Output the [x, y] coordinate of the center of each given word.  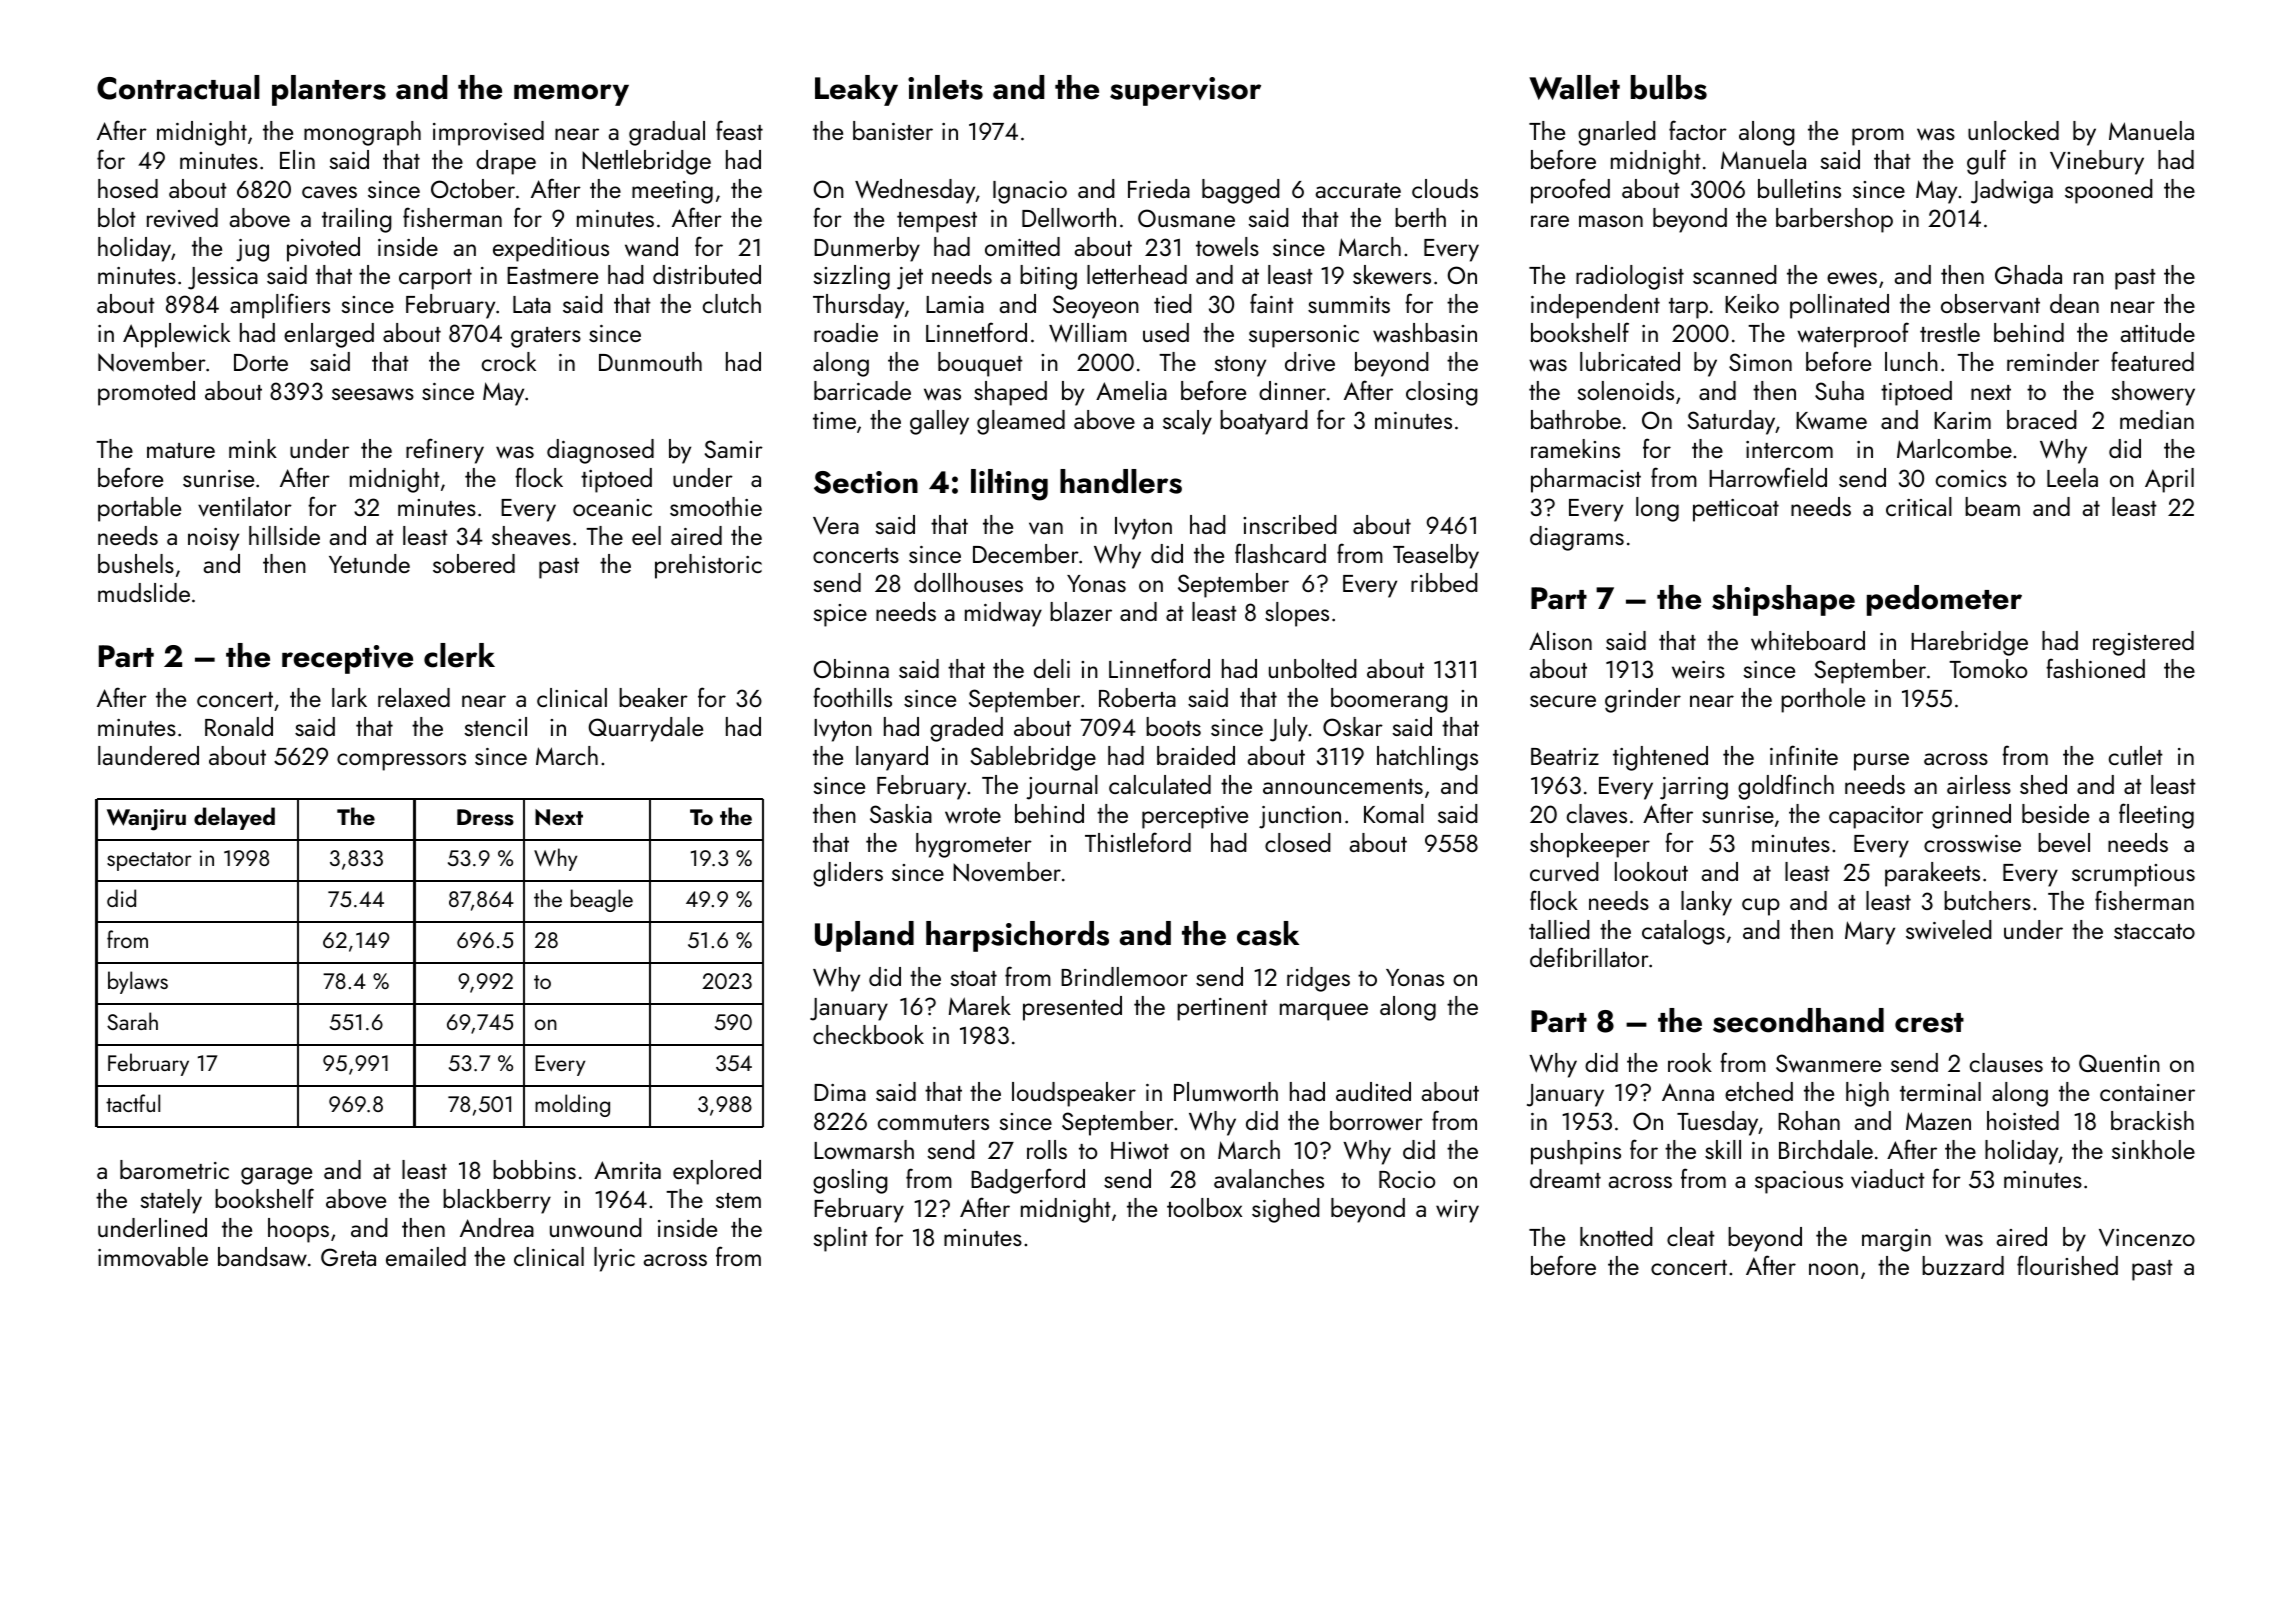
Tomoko [1988, 668]
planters [329, 90]
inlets [945, 87]
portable [139, 509]
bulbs [1669, 87]
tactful [133, 1103]
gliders [848, 874]
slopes [1297, 614]
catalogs [1683, 932]
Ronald [239, 726]
